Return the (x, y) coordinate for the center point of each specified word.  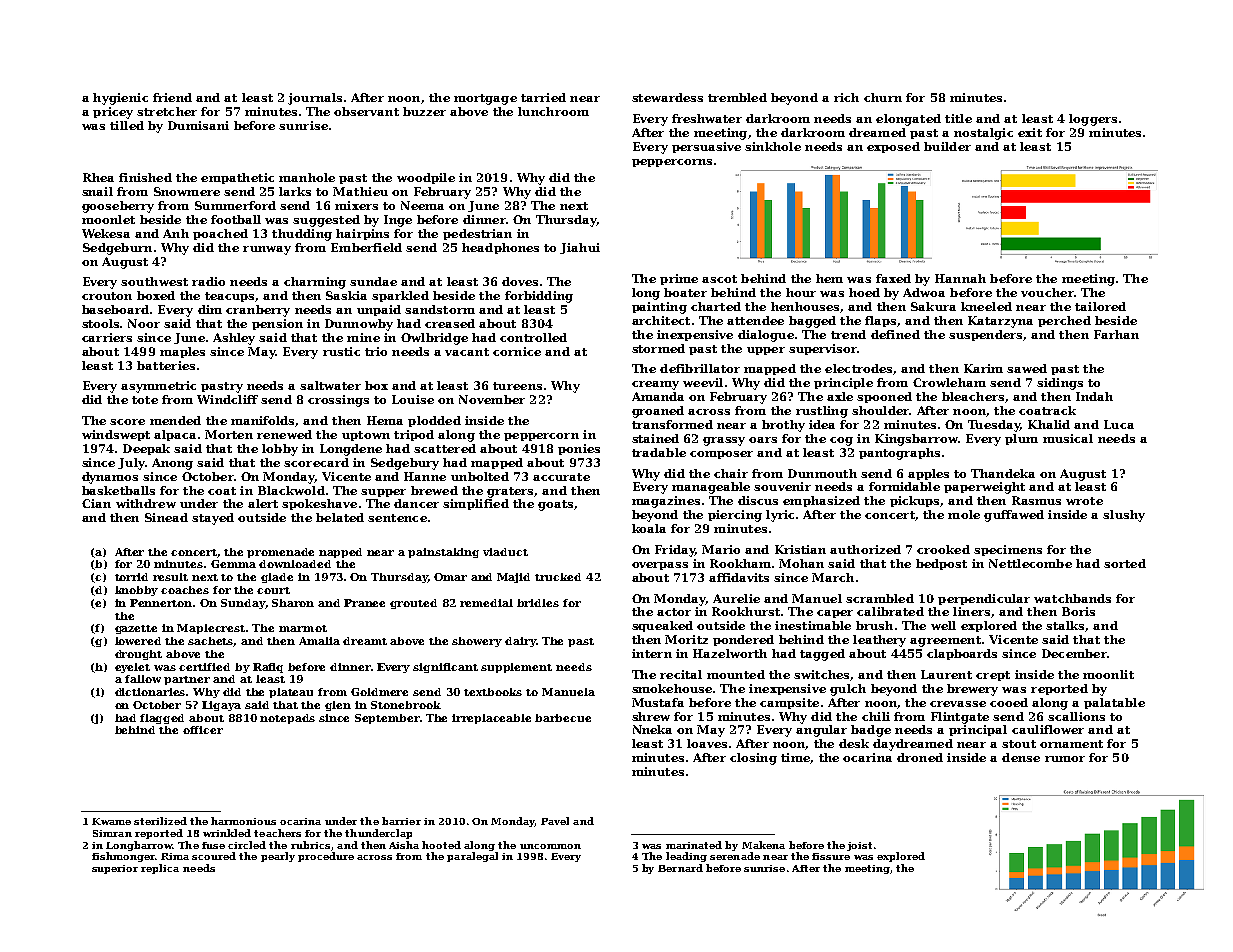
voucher (1047, 292)
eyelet (132, 668)
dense (1021, 757)
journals (315, 99)
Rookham (740, 563)
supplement (516, 668)
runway (267, 250)
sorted (1125, 563)
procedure (326, 857)
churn (883, 97)
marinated (694, 845)
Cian (96, 503)
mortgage (485, 99)
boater (685, 292)
